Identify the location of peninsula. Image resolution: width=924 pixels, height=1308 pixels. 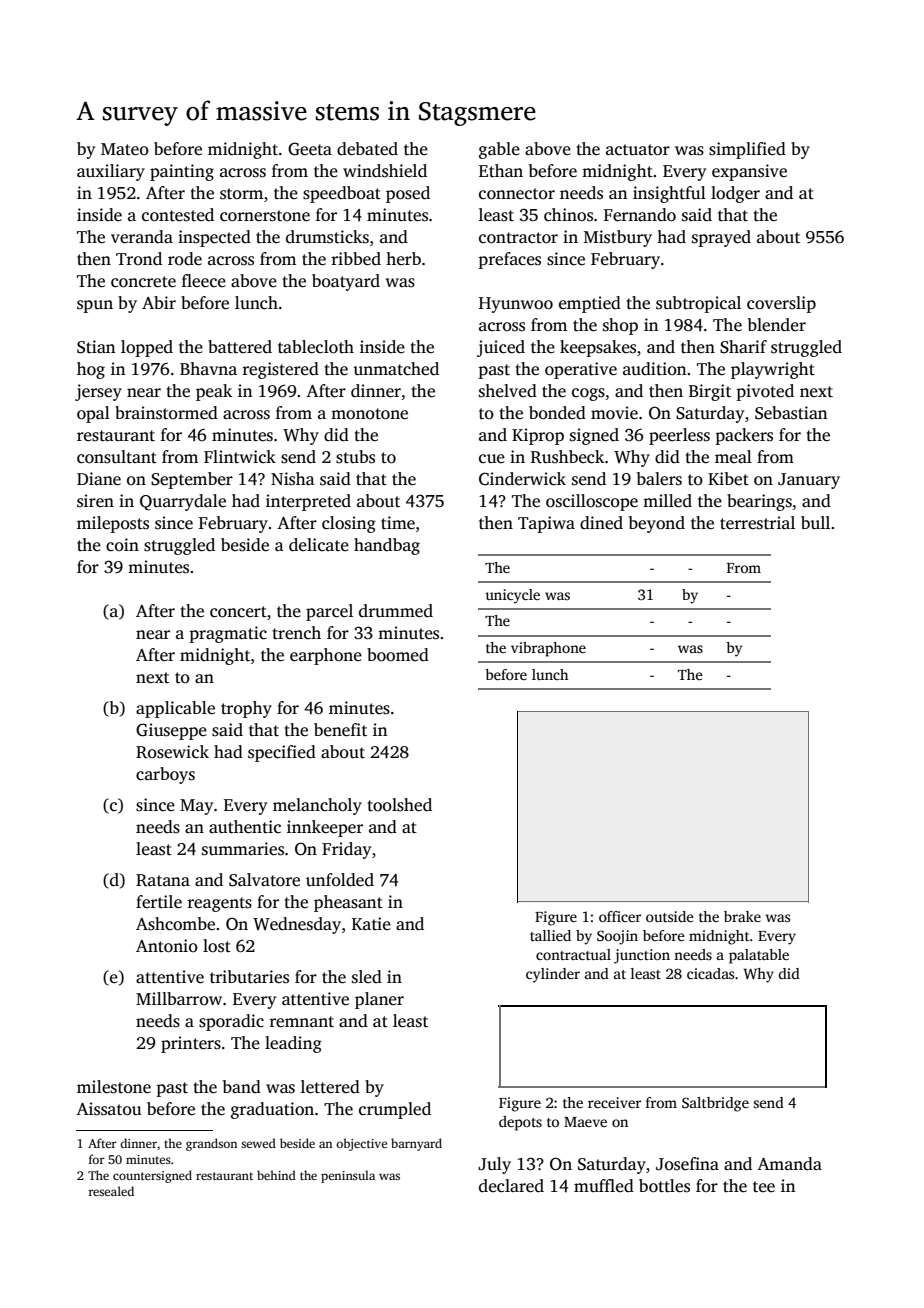
(348, 1176).
